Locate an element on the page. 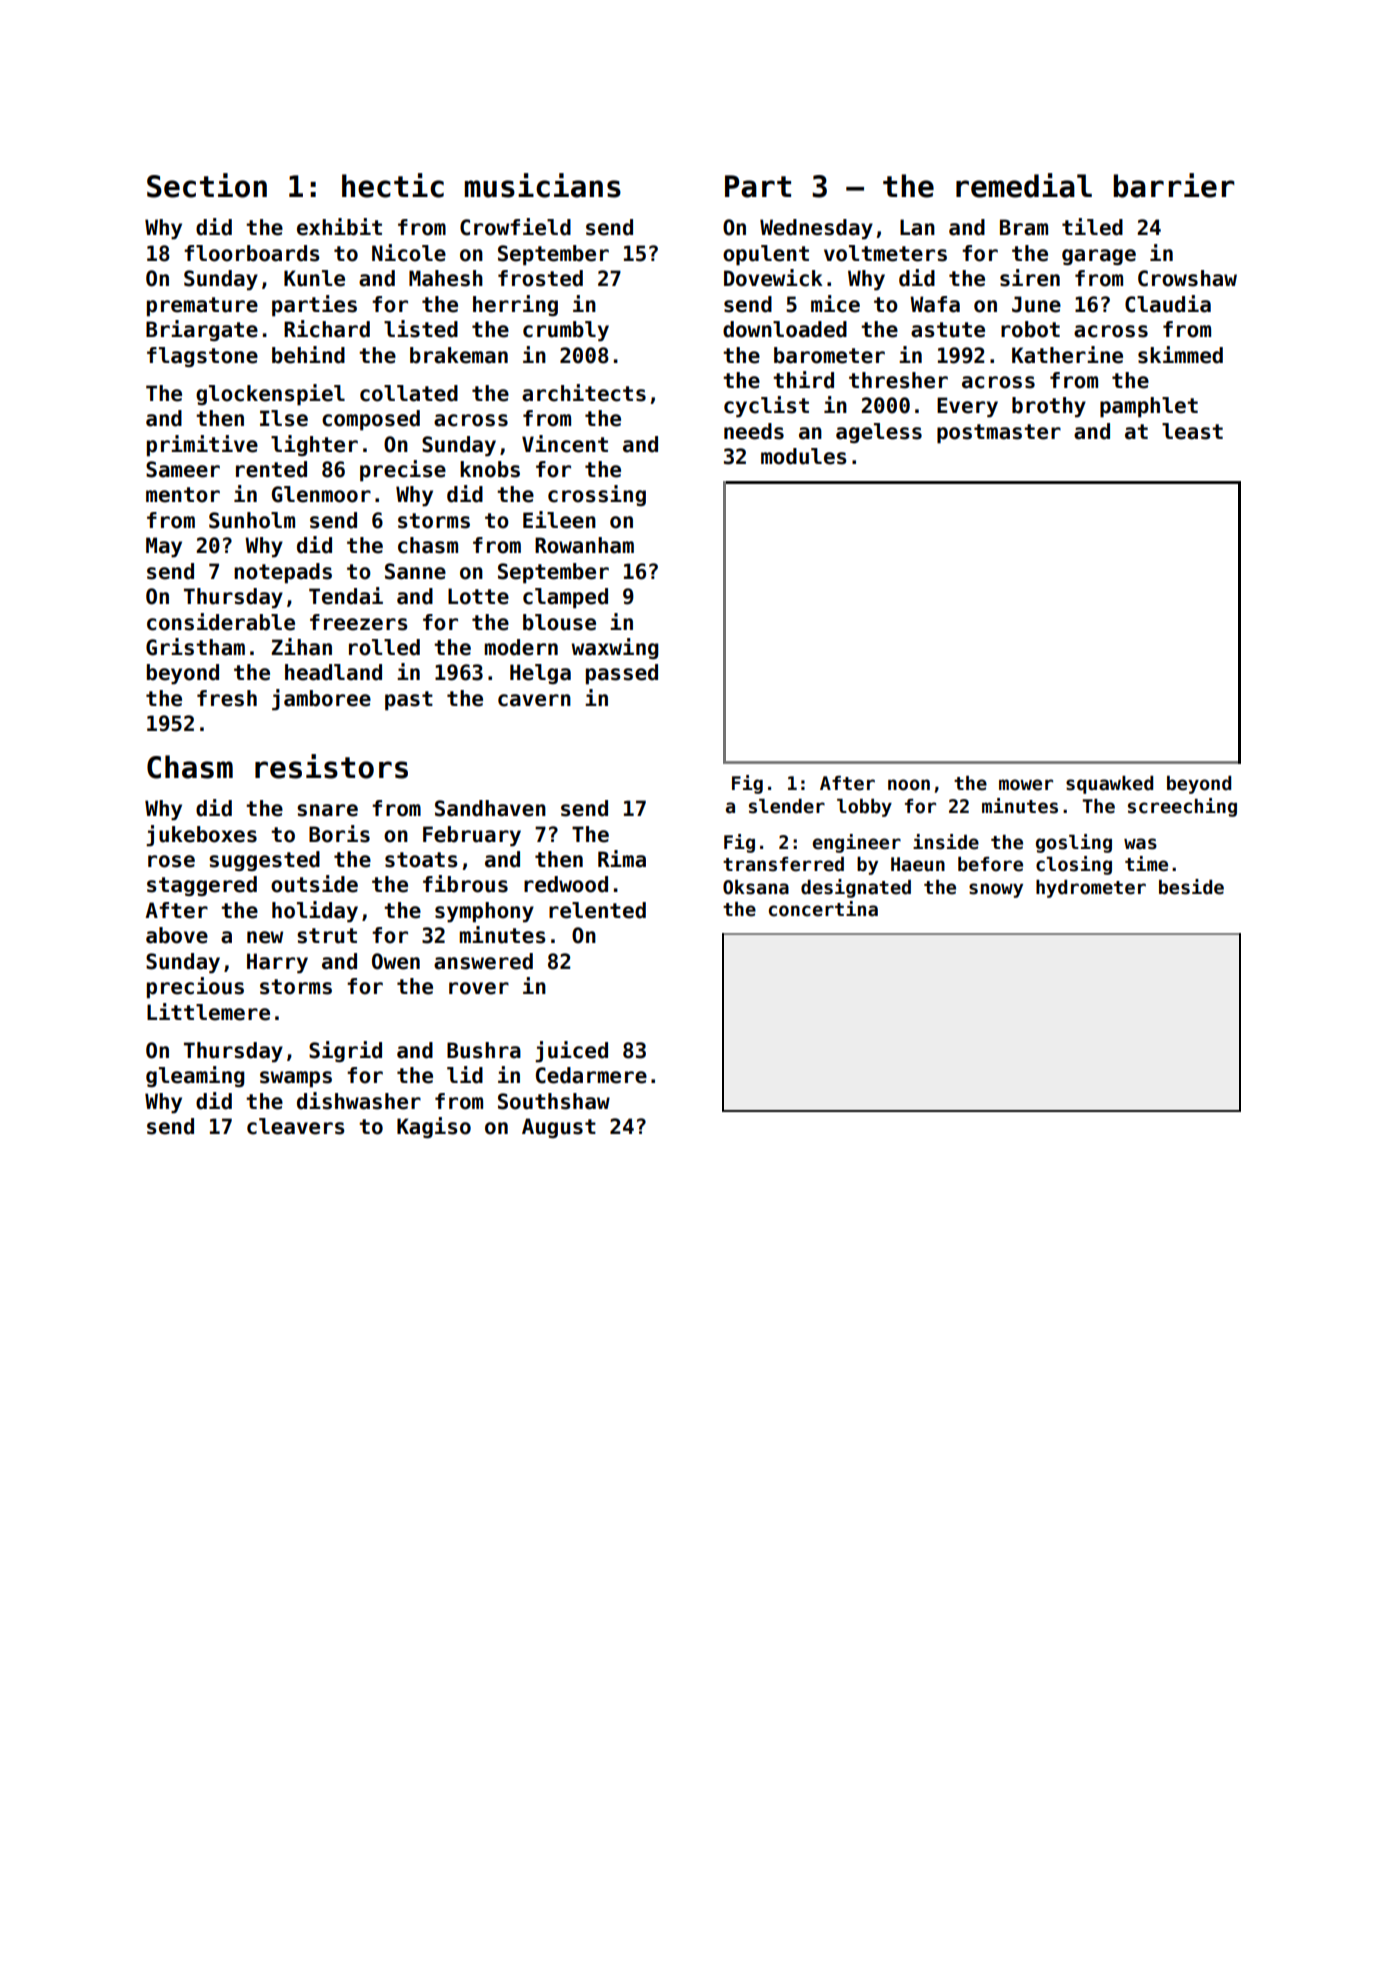 This image has height=1969, width=1386. August is located at coordinates (559, 1128).
